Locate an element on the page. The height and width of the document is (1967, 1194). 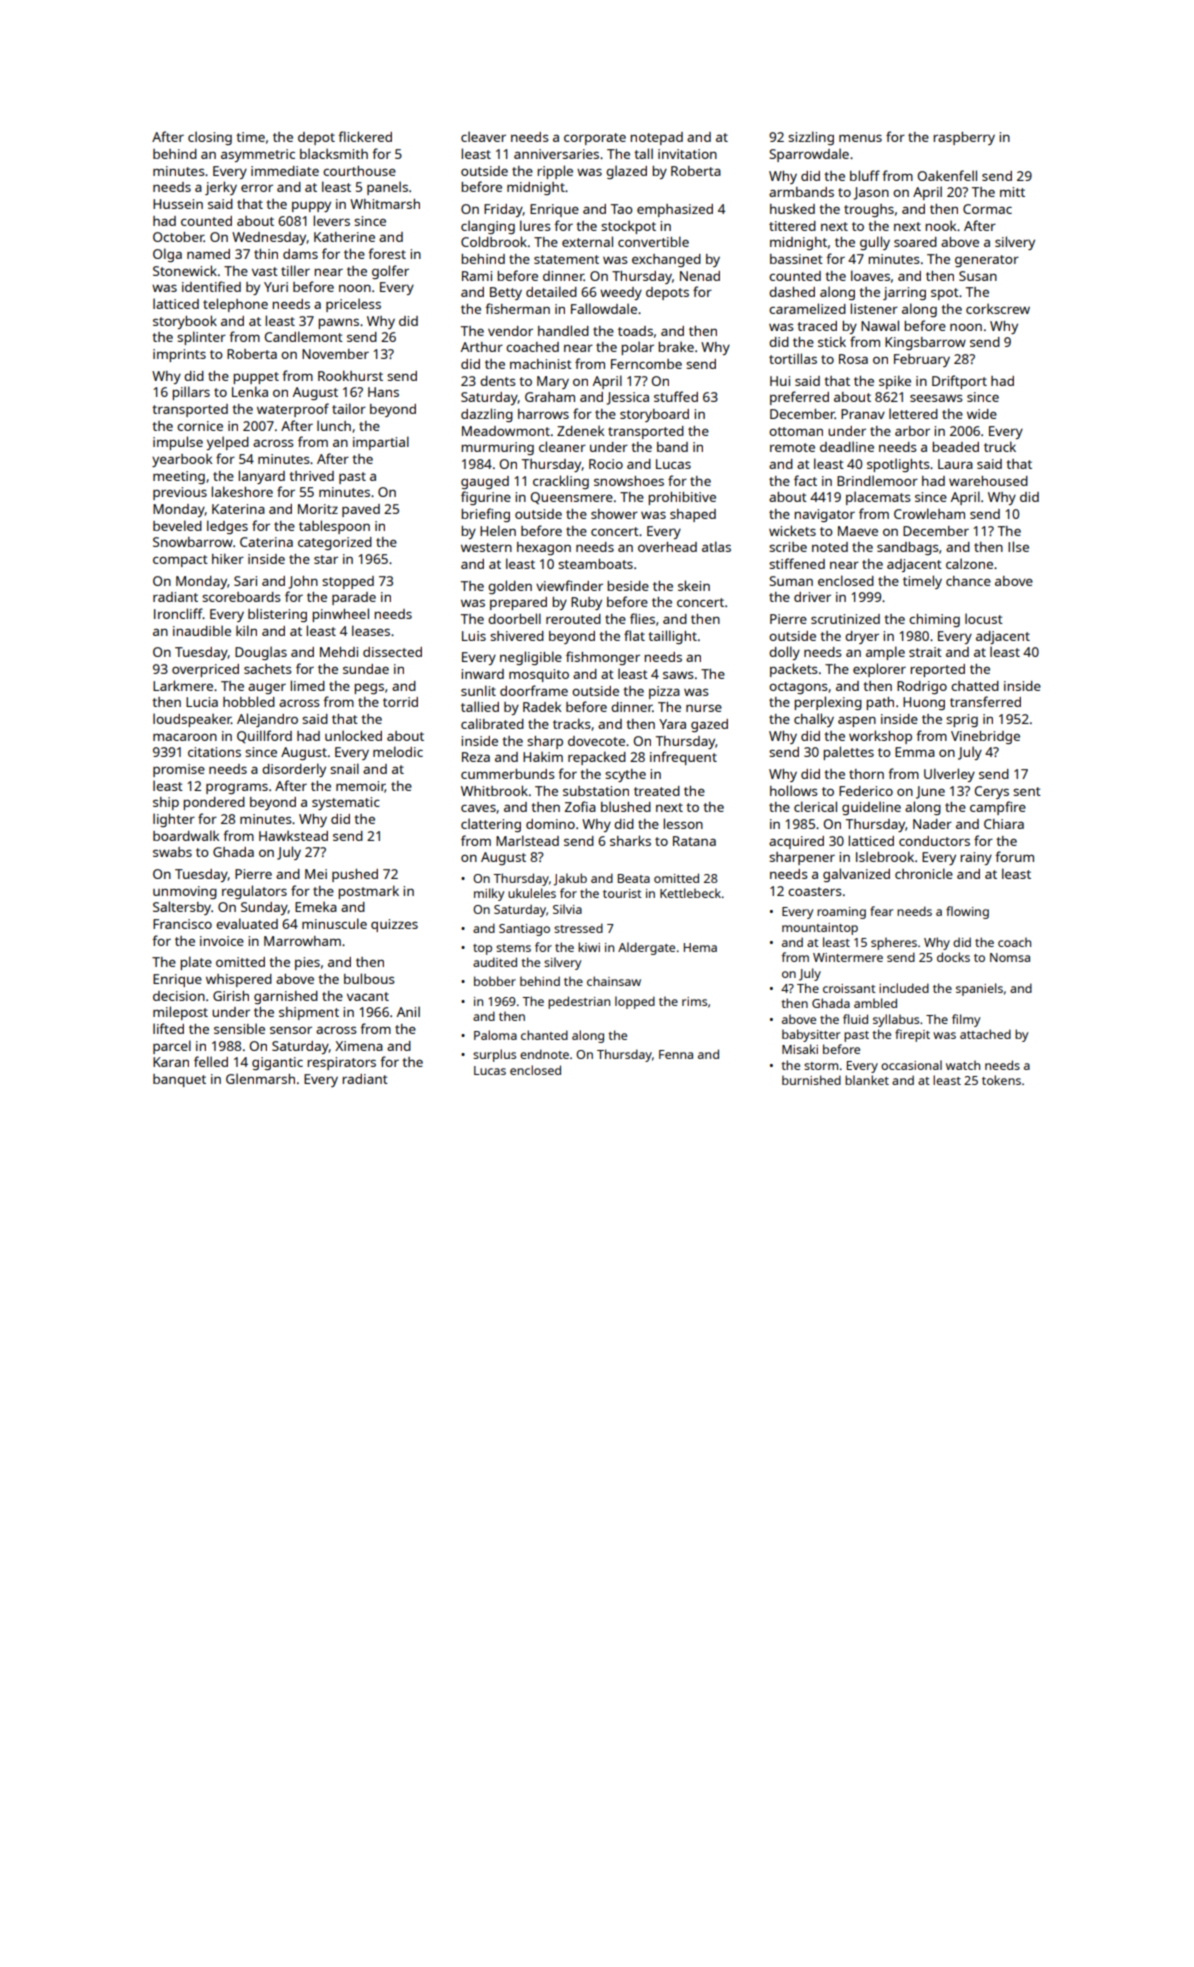
paved is located at coordinates (361, 510).
